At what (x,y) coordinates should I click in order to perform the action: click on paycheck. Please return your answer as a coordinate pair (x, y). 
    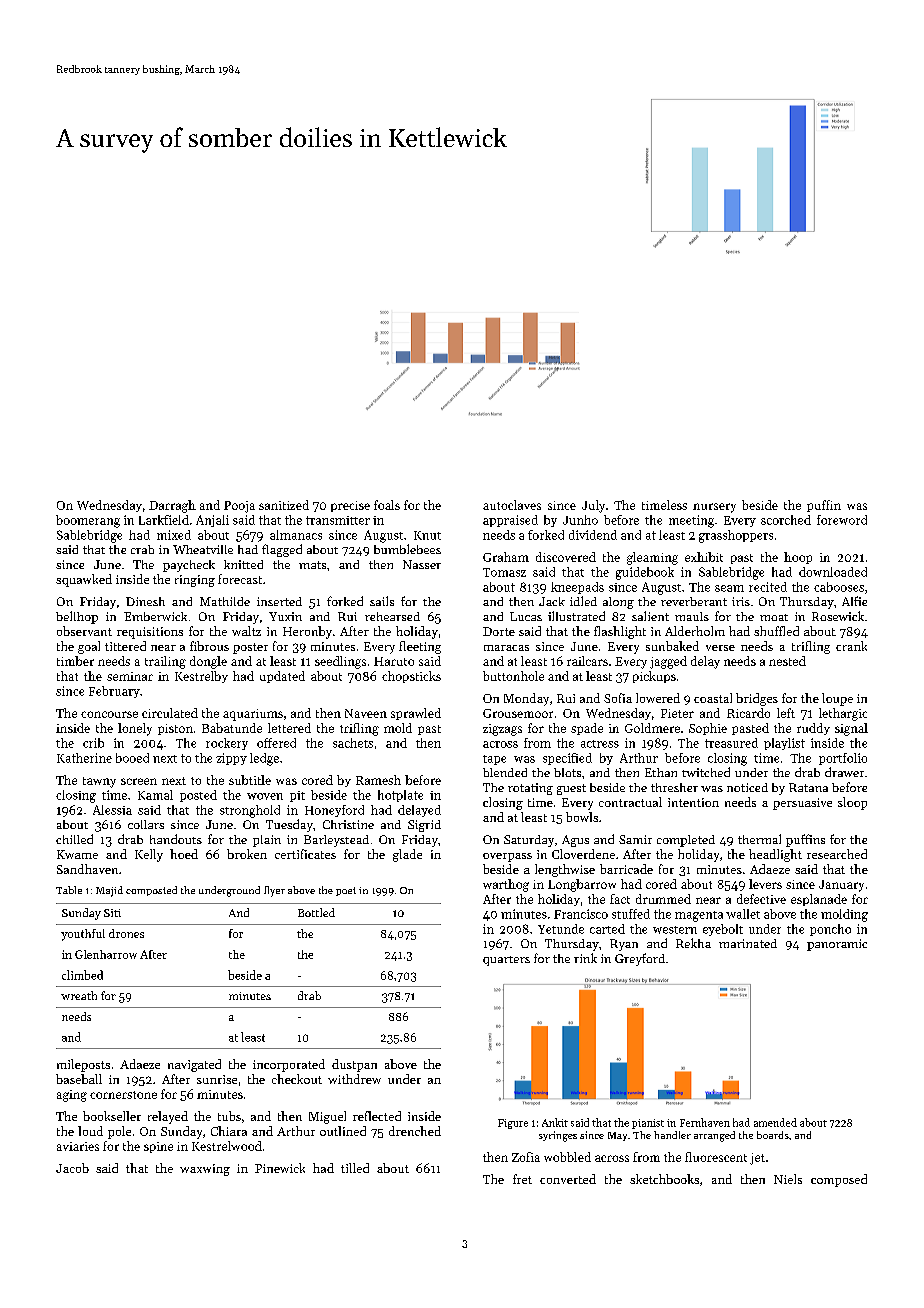
    Looking at the image, I should click on (189, 566).
